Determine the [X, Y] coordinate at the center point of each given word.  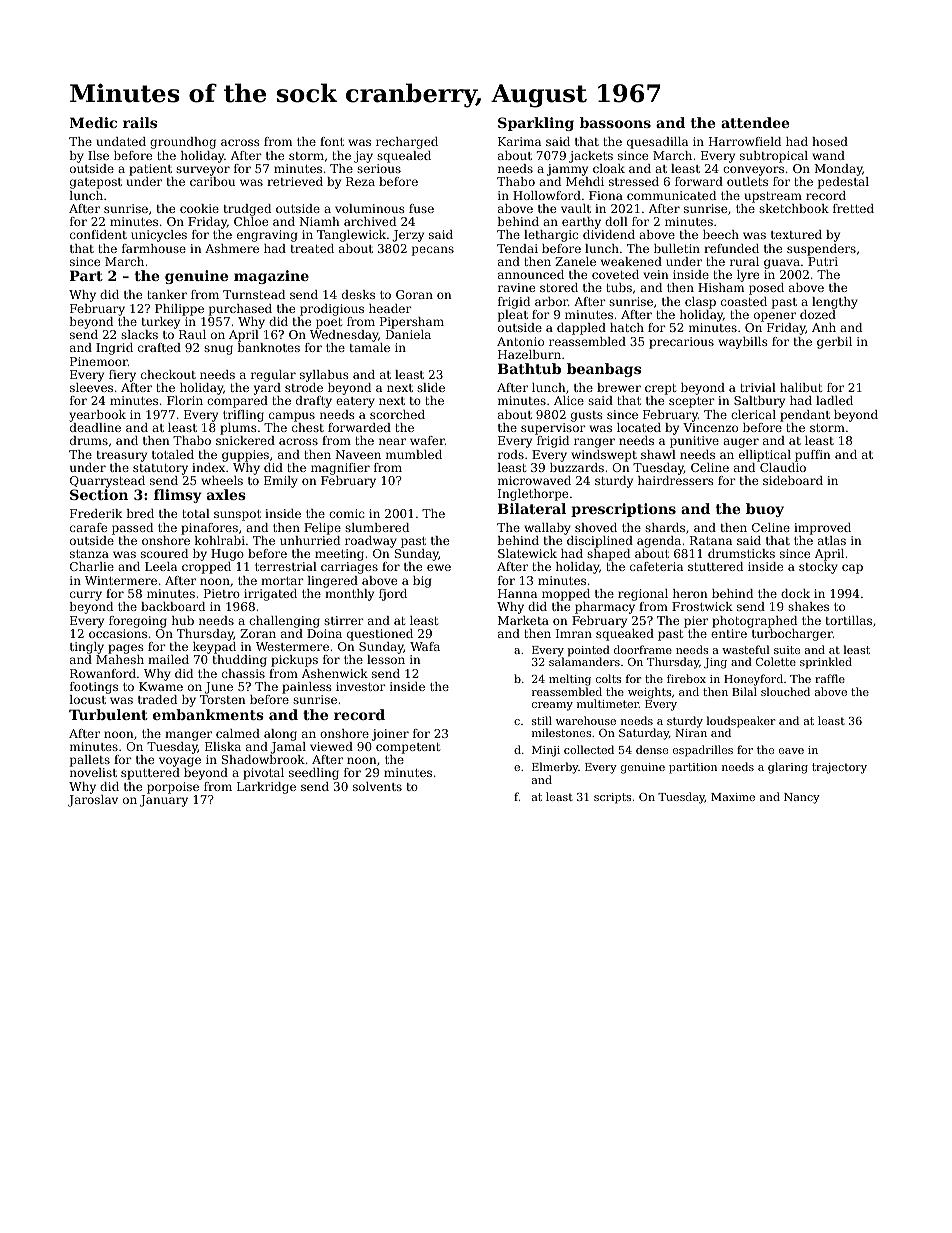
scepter [692, 402]
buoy [765, 510]
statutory [160, 469]
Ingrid [114, 349]
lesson [386, 659]
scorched [397, 414]
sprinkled [826, 663]
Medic [93, 122]
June [219, 688]
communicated [671, 195]
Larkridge [266, 788]
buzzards [577, 467]
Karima [519, 141]
